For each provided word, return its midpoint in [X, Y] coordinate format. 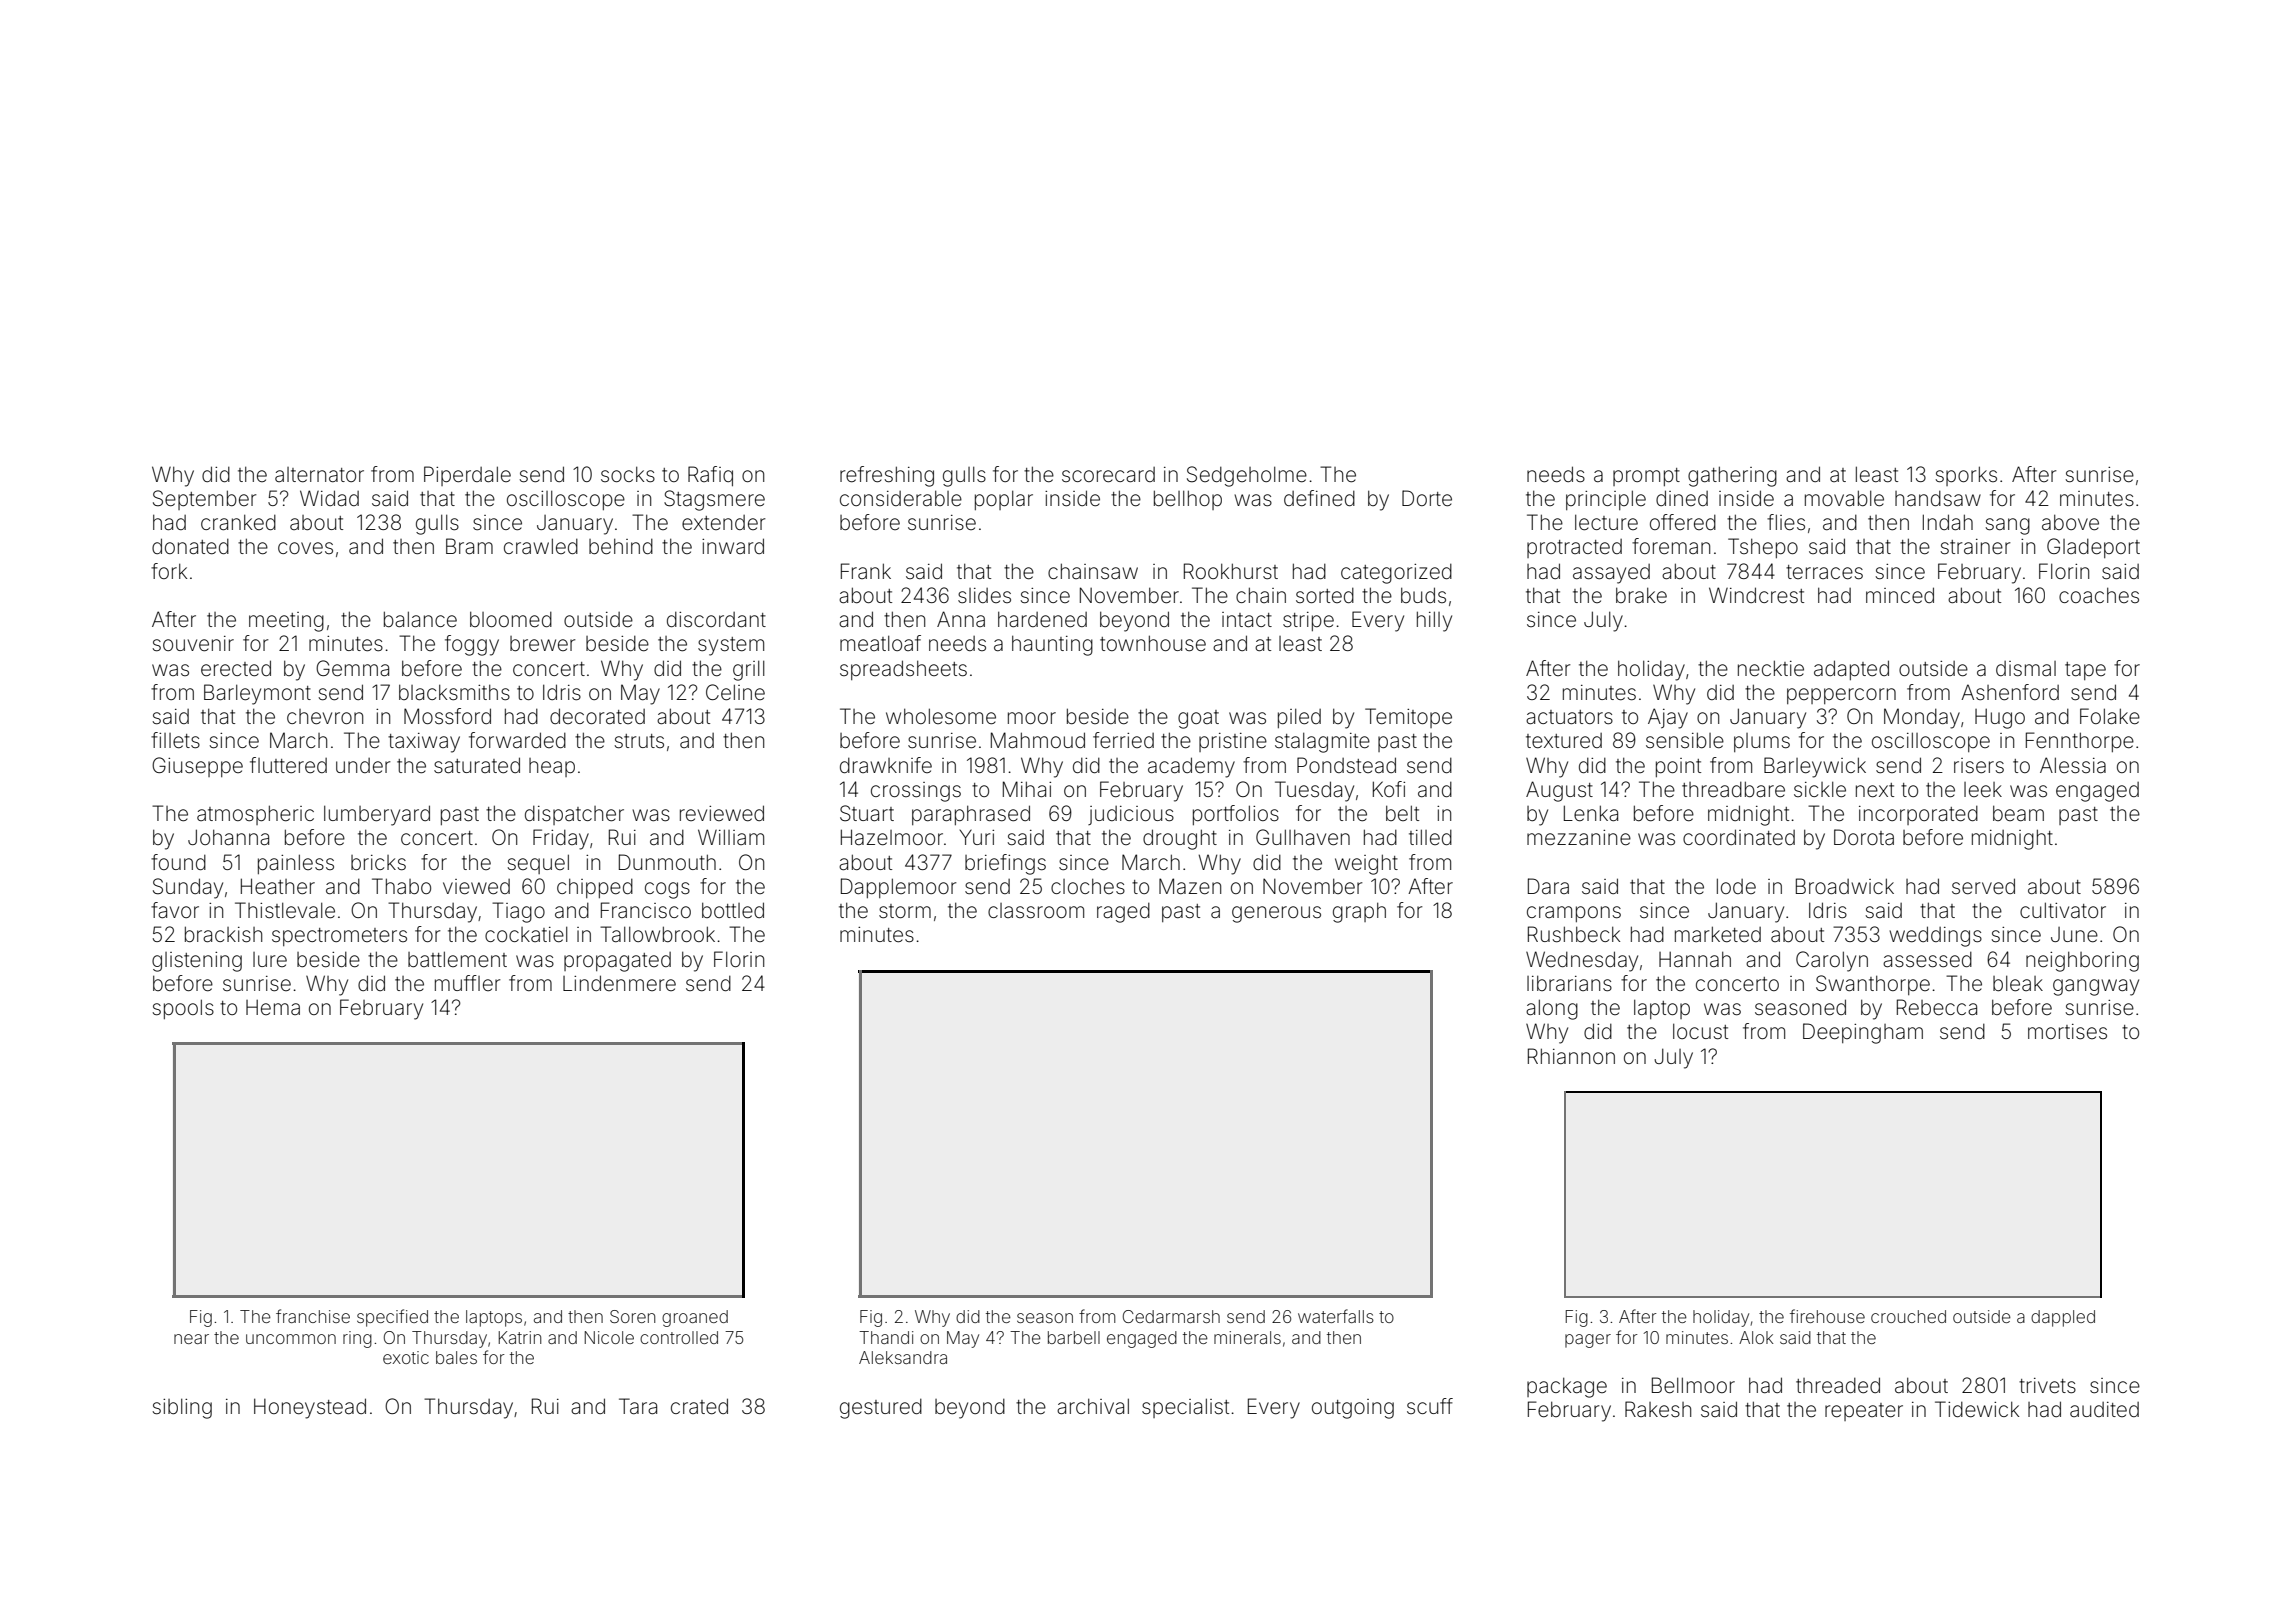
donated [190, 546]
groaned [695, 1318]
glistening [197, 962]
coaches [2099, 595]
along [1552, 1009]
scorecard [1108, 475]
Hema [273, 1007]
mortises [2067, 1031]
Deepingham [1863, 1033]
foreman [1671, 546]
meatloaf [880, 643]
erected [236, 668]
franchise [313, 1316]
